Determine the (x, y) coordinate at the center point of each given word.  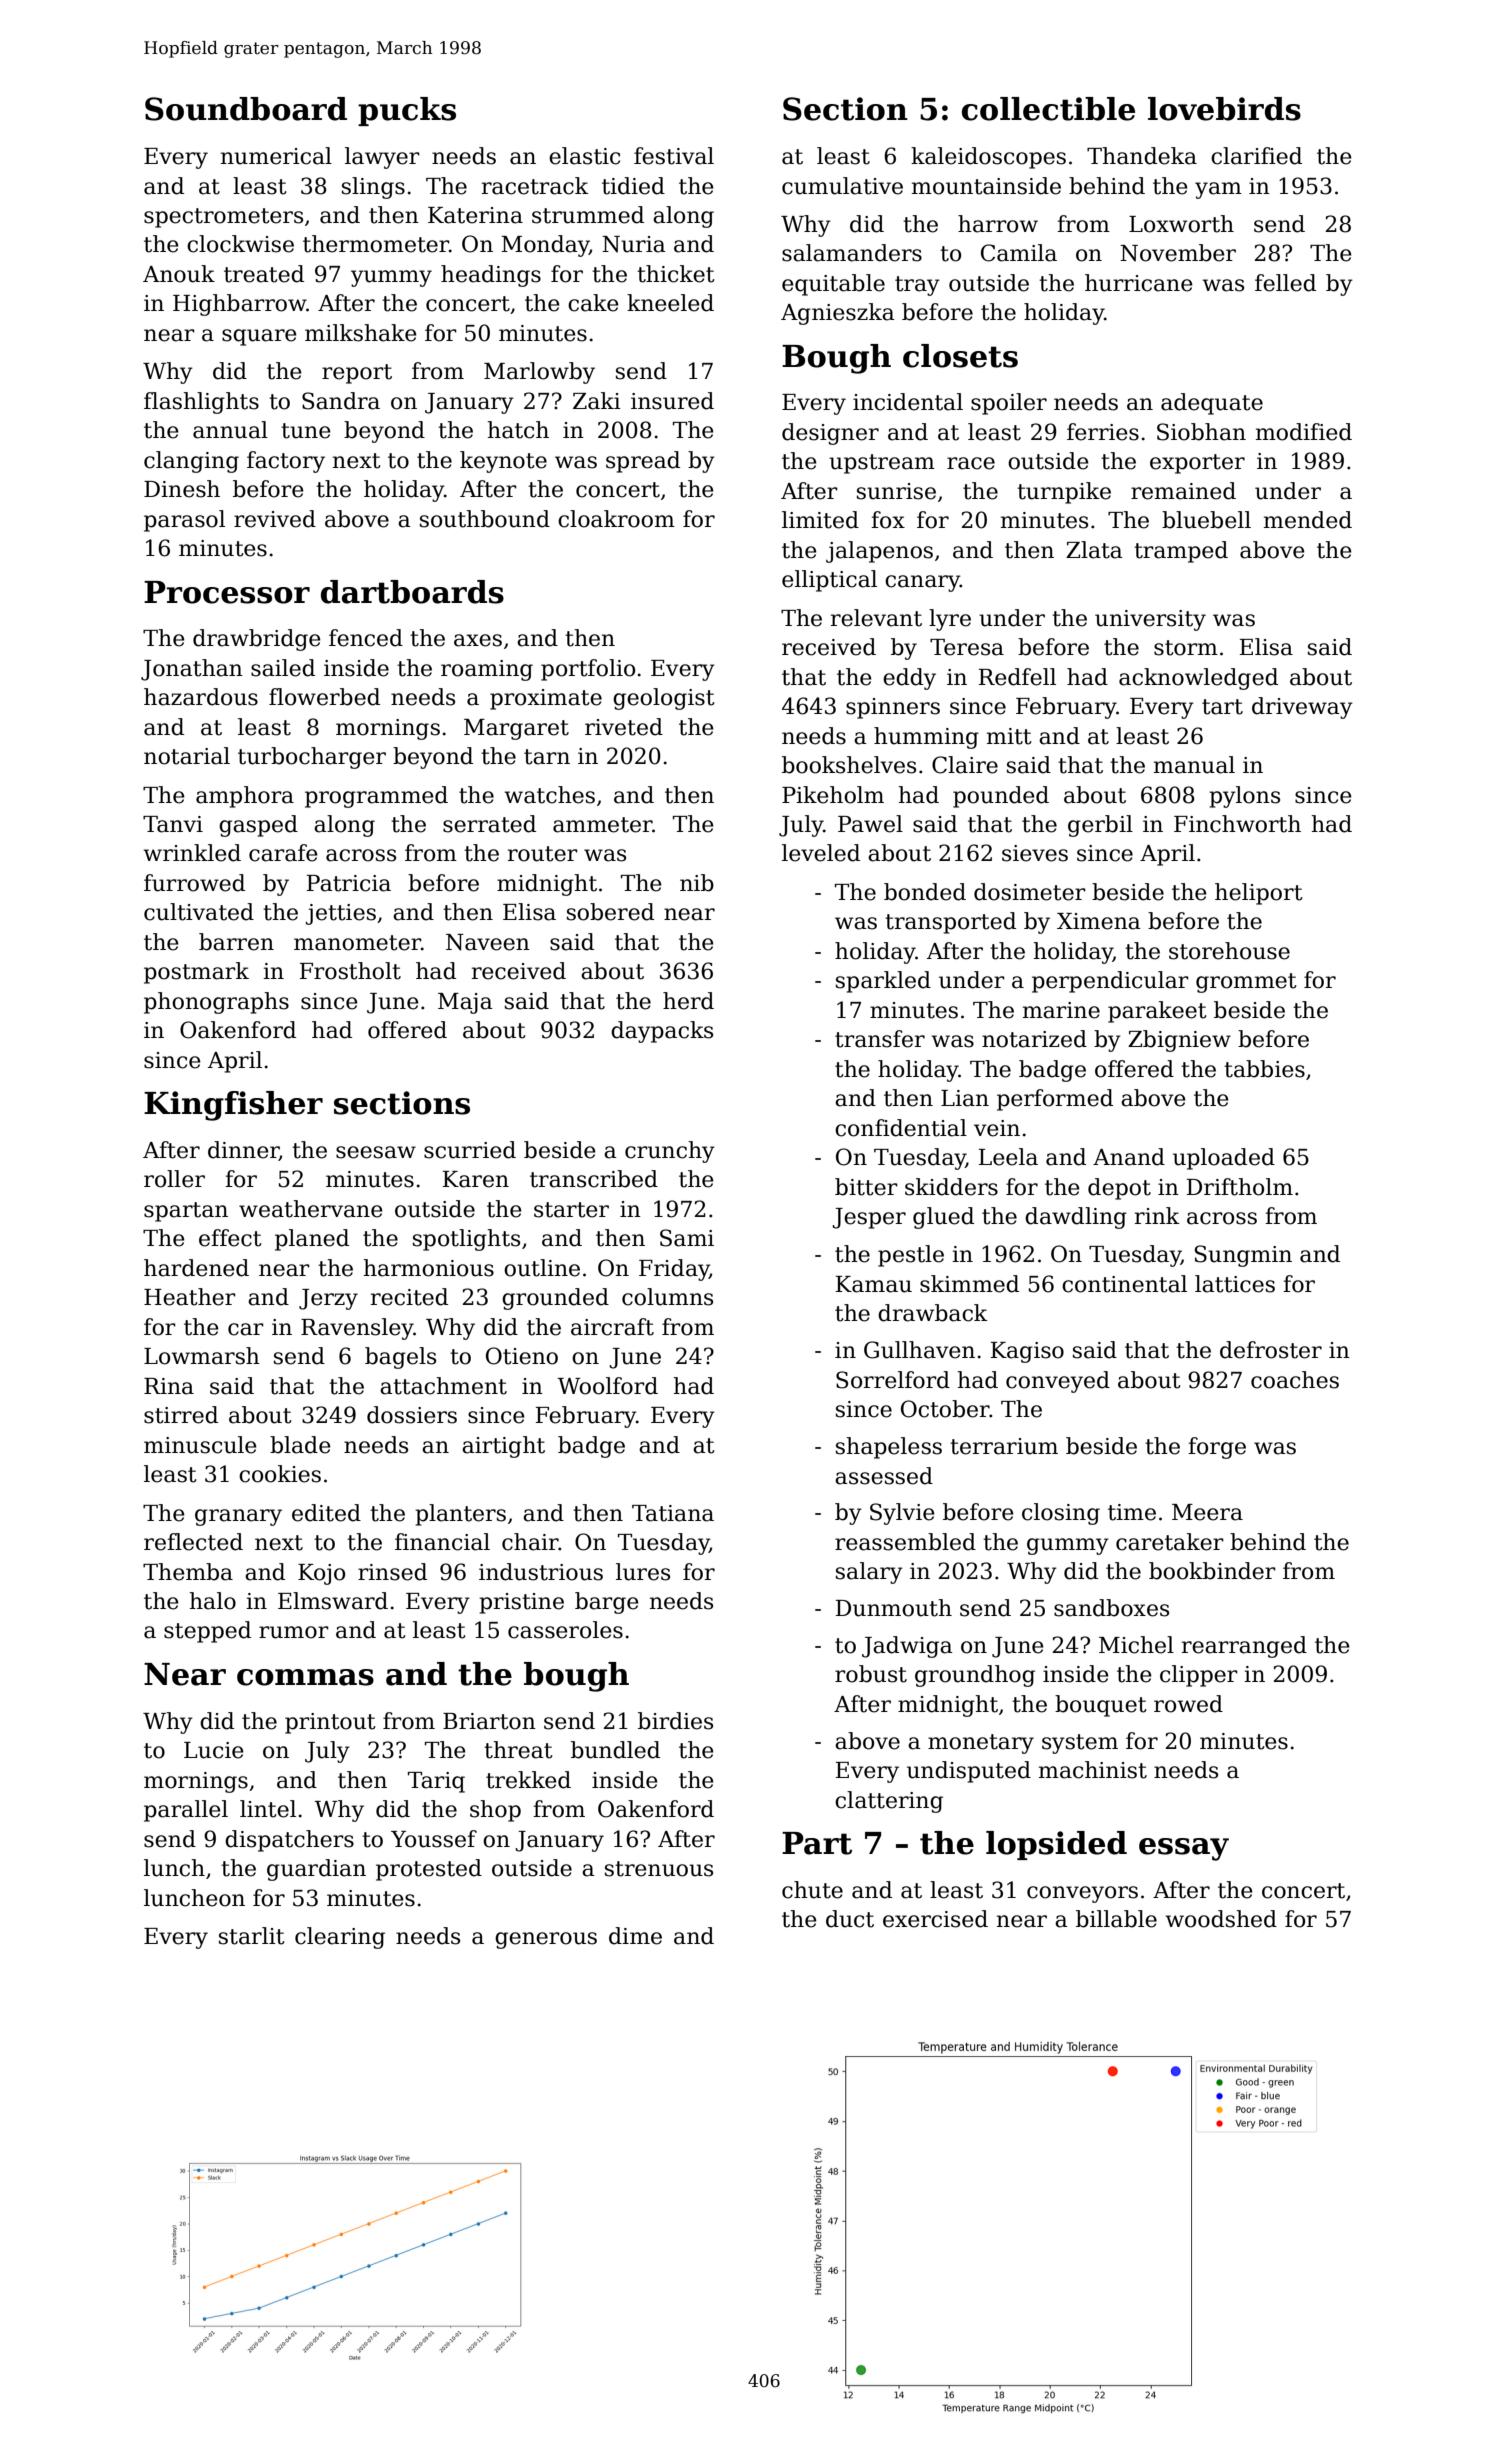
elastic (584, 156)
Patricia (349, 883)
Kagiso (1027, 1352)
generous (546, 1940)
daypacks (662, 1032)
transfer (880, 1039)
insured (672, 401)
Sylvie (902, 1514)
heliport (1259, 894)
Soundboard (246, 109)
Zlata (1094, 550)
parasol (184, 521)
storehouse (1229, 951)
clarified (1256, 156)
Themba (188, 1572)
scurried (470, 1150)
